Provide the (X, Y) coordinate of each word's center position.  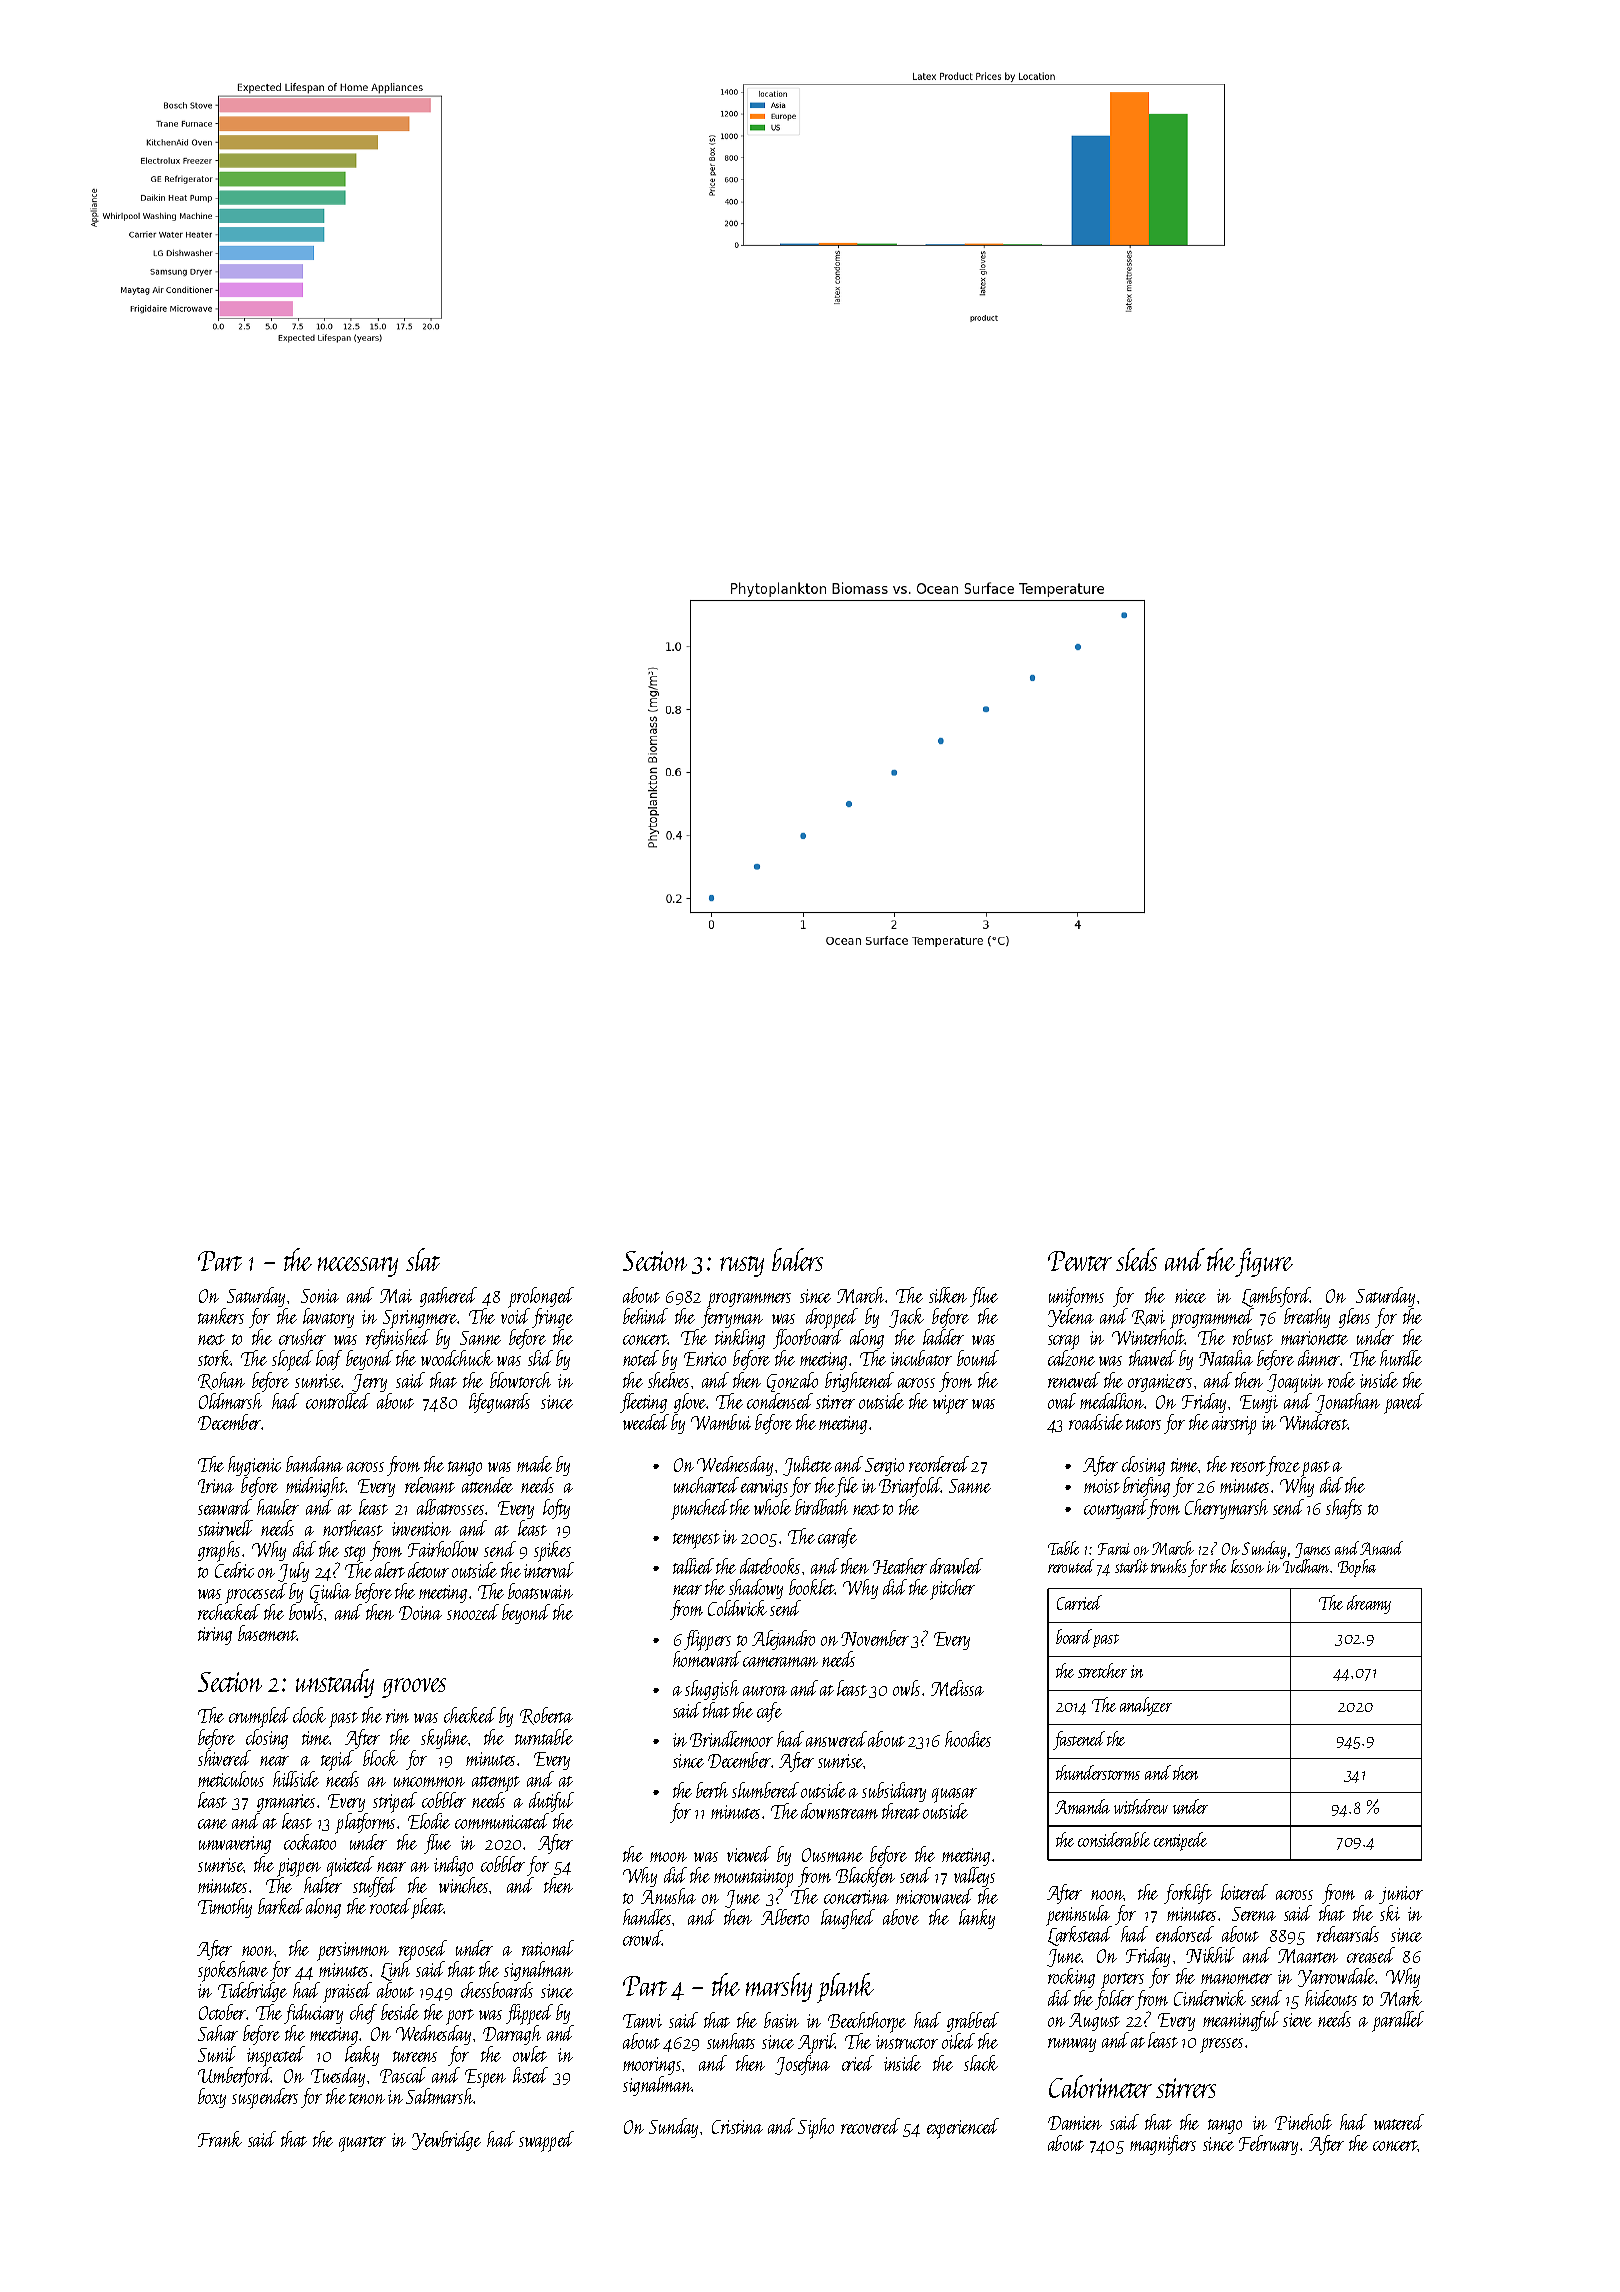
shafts (1344, 1509)
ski (1390, 1913)
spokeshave (233, 1972)
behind (645, 1316)
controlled (338, 1401)
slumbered (765, 1790)
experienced (963, 2128)
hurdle (1401, 1358)
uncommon (429, 1782)
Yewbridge (446, 2141)
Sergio (884, 1467)
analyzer (1146, 1706)
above (901, 1917)
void (515, 1316)
